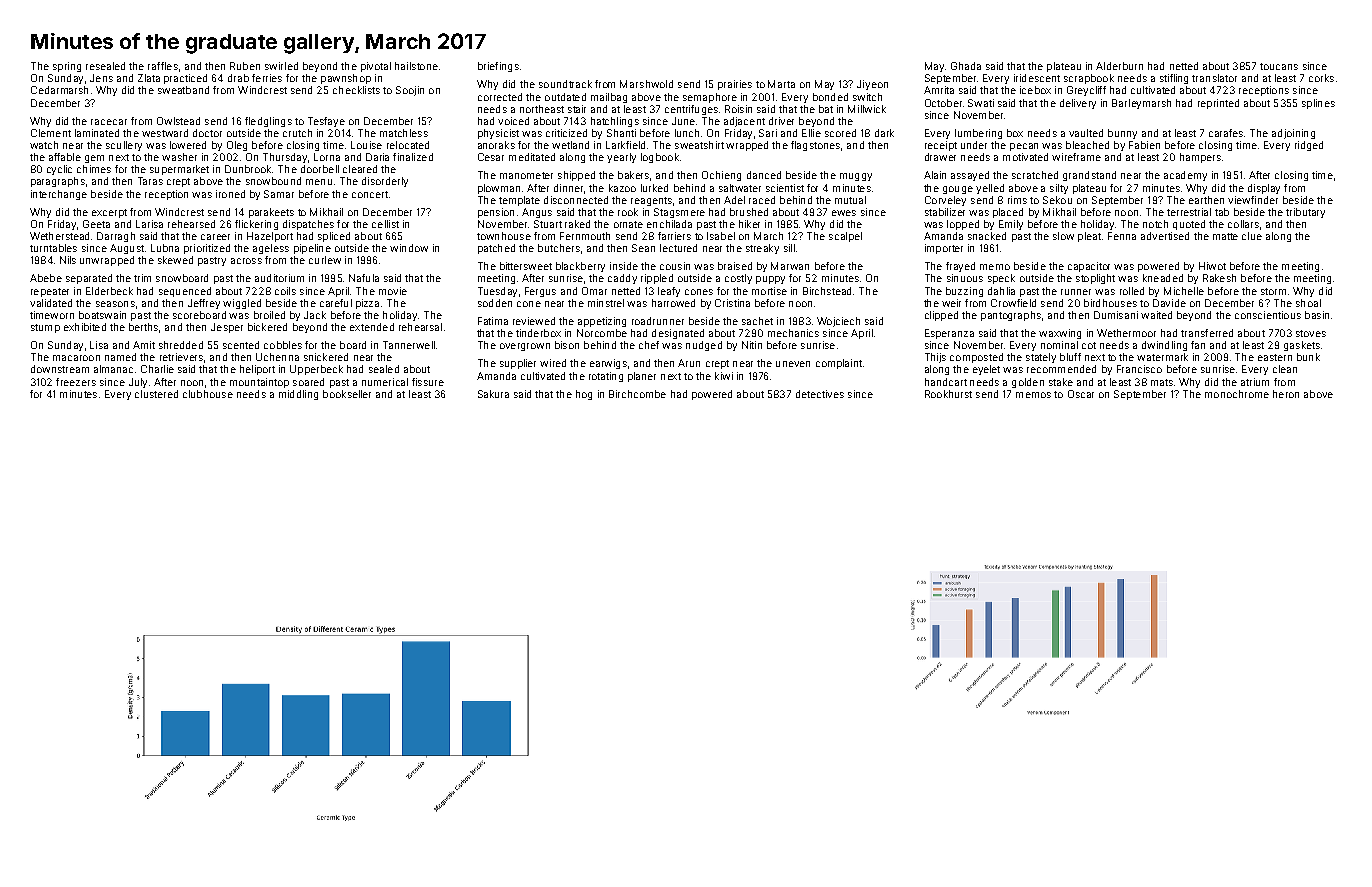  What do you see at coordinates (1318, 104) in the screenshot?
I see `splines` at bounding box center [1318, 104].
